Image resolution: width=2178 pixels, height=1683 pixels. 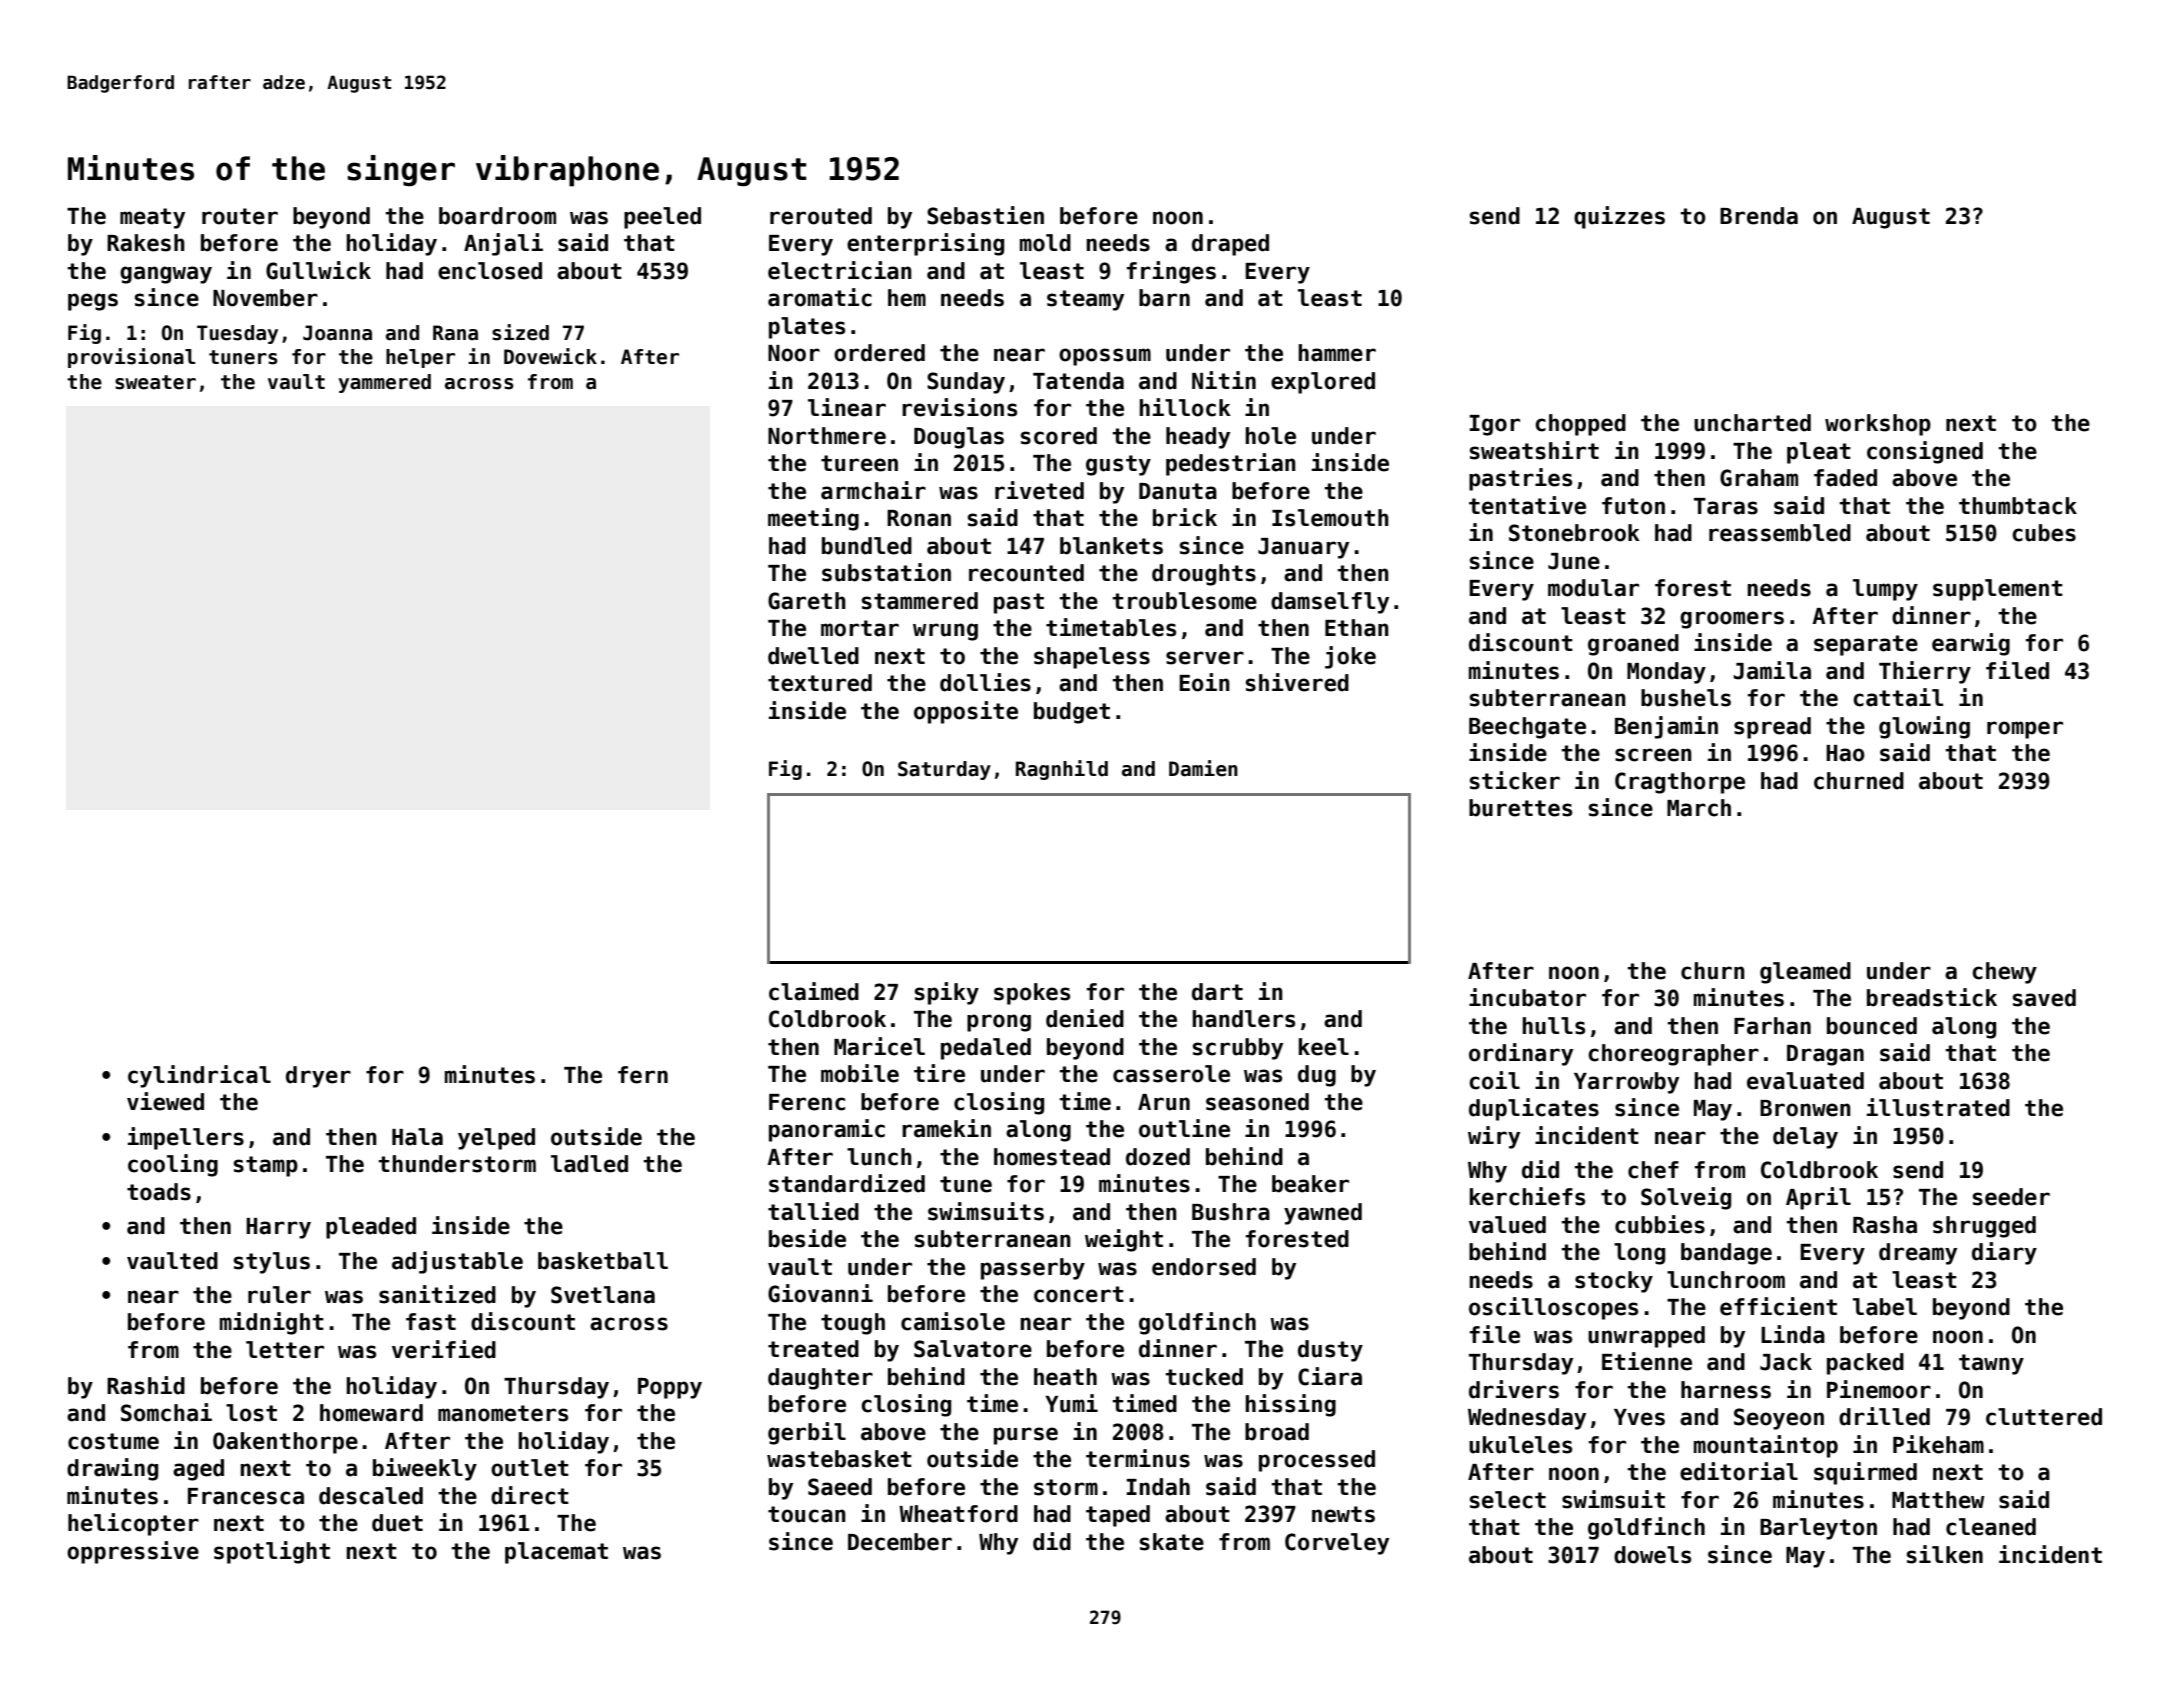 I want to click on Corveley, so click(x=1337, y=1544).
